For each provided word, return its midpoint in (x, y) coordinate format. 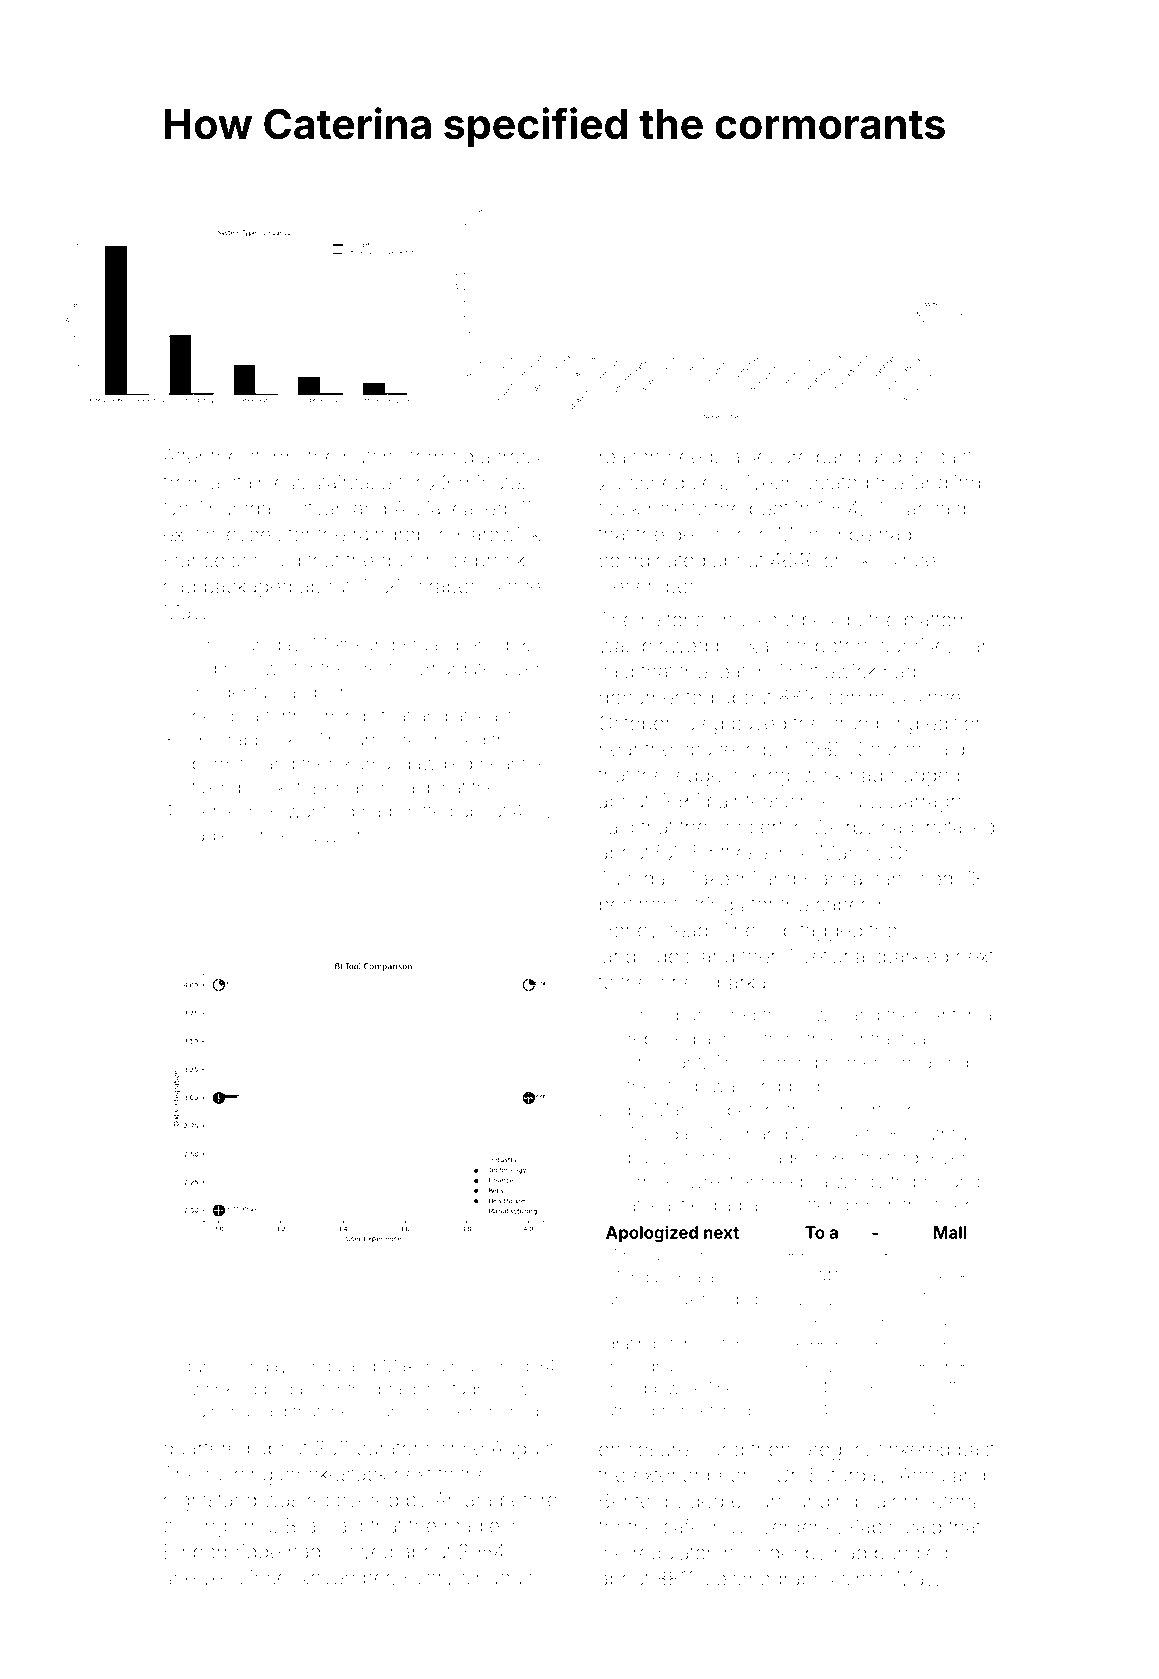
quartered (206, 1450)
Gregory (835, 1451)
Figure (193, 1368)
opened (476, 646)
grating (631, 1346)
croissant (664, 1062)
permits (223, 765)
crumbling (873, 725)
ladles (216, 835)
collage (774, 1160)
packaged (248, 588)
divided (690, 1501)
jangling (945, 484)
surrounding (803, 1503)
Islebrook (485, 560)
